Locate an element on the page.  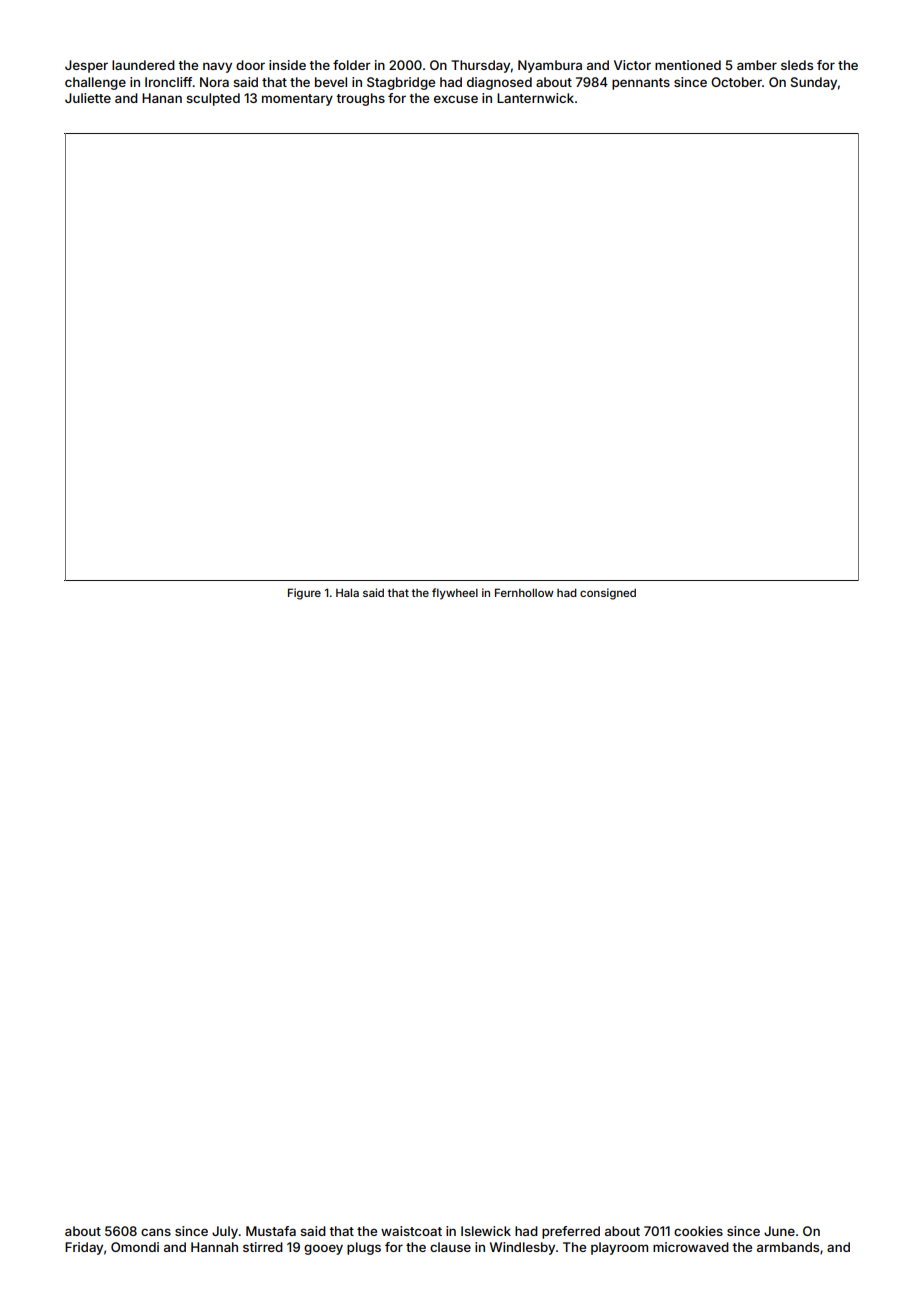
flywheel is located at coordinates (455, 594).
